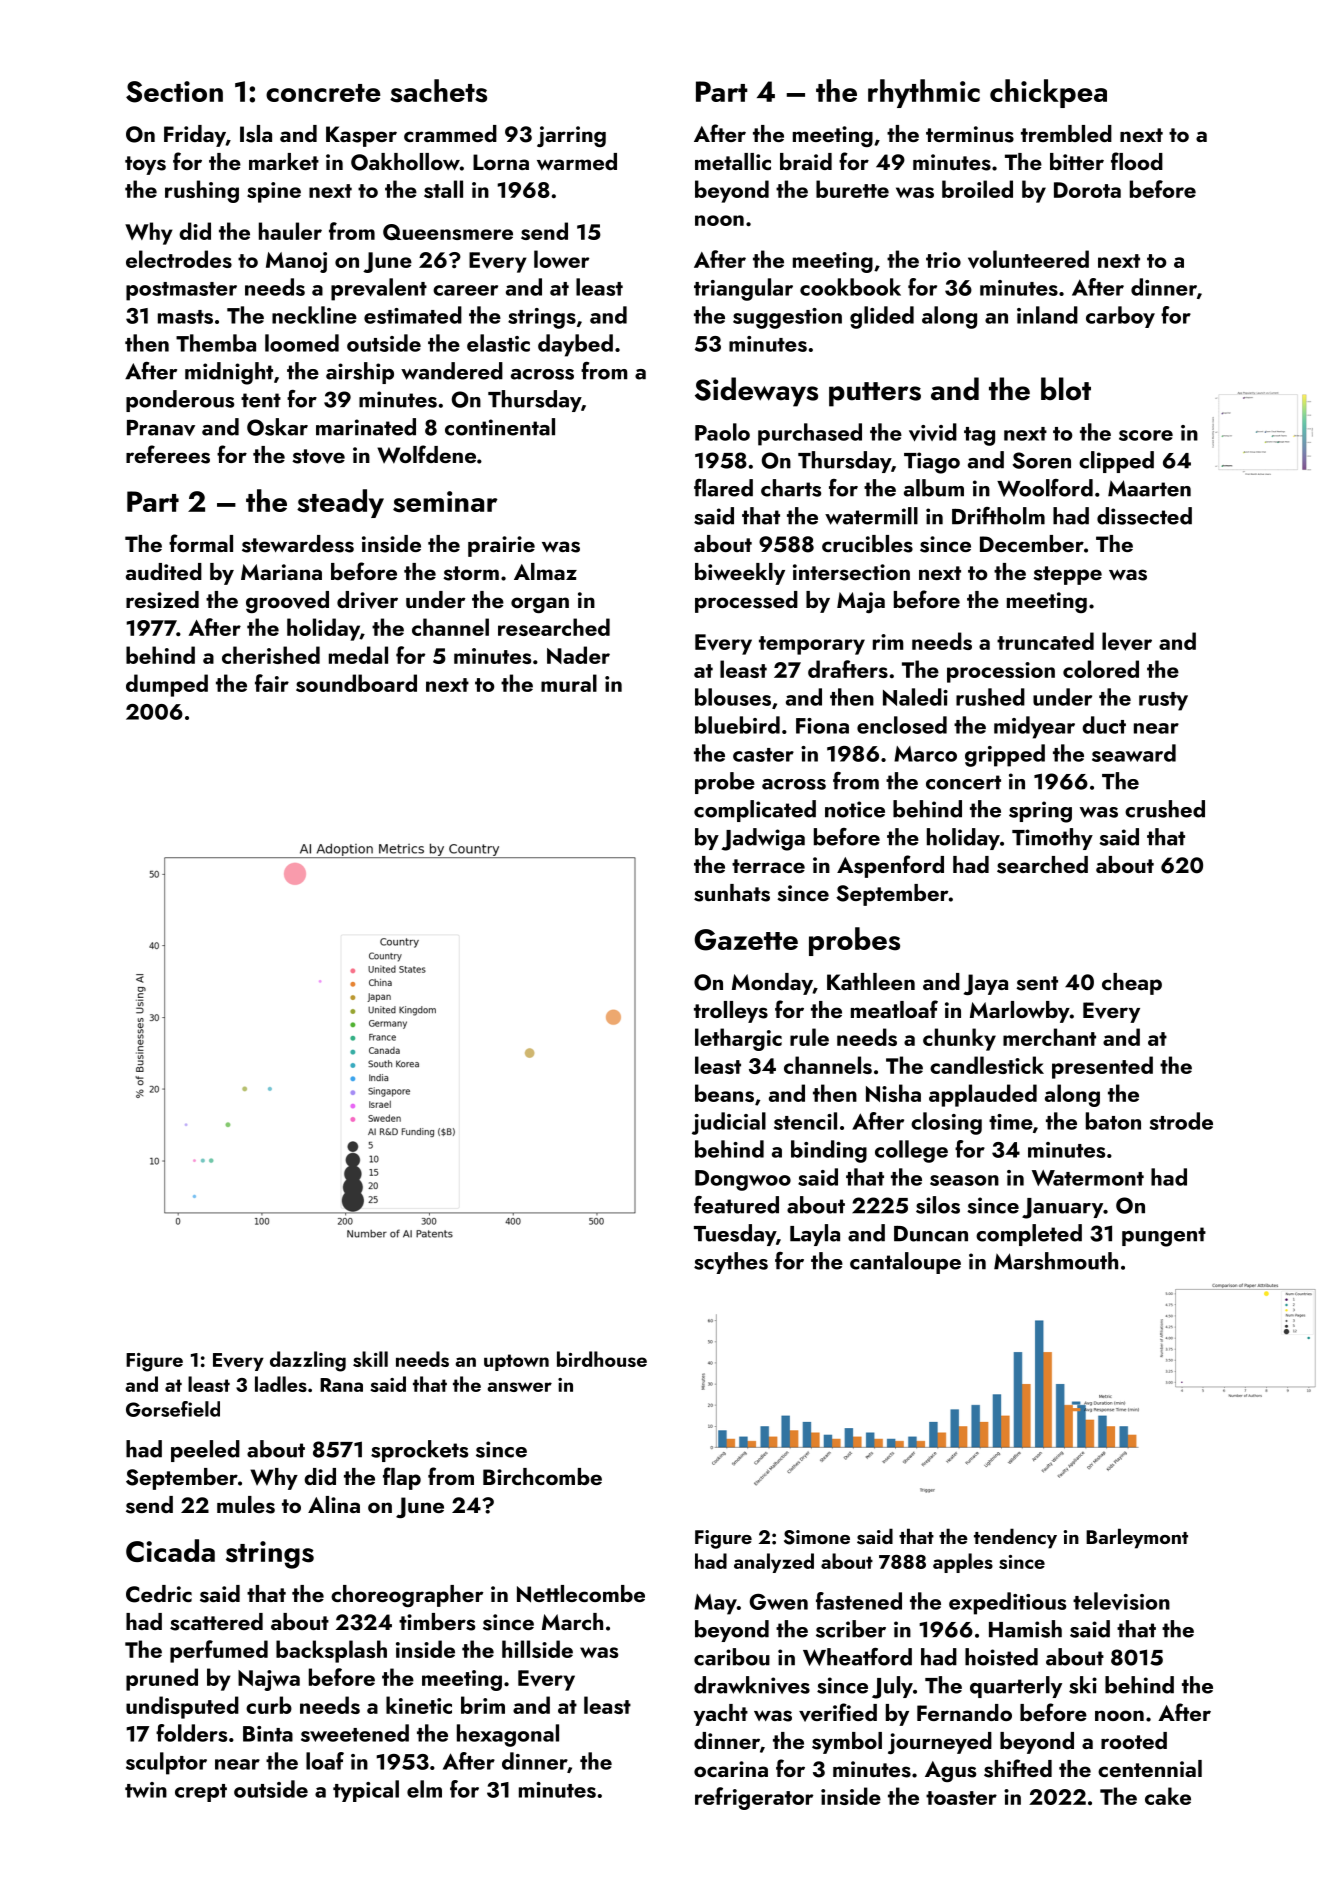  Describe the element at coordinates (754, 1798) in the document. I see `refrigerator` at that location.
